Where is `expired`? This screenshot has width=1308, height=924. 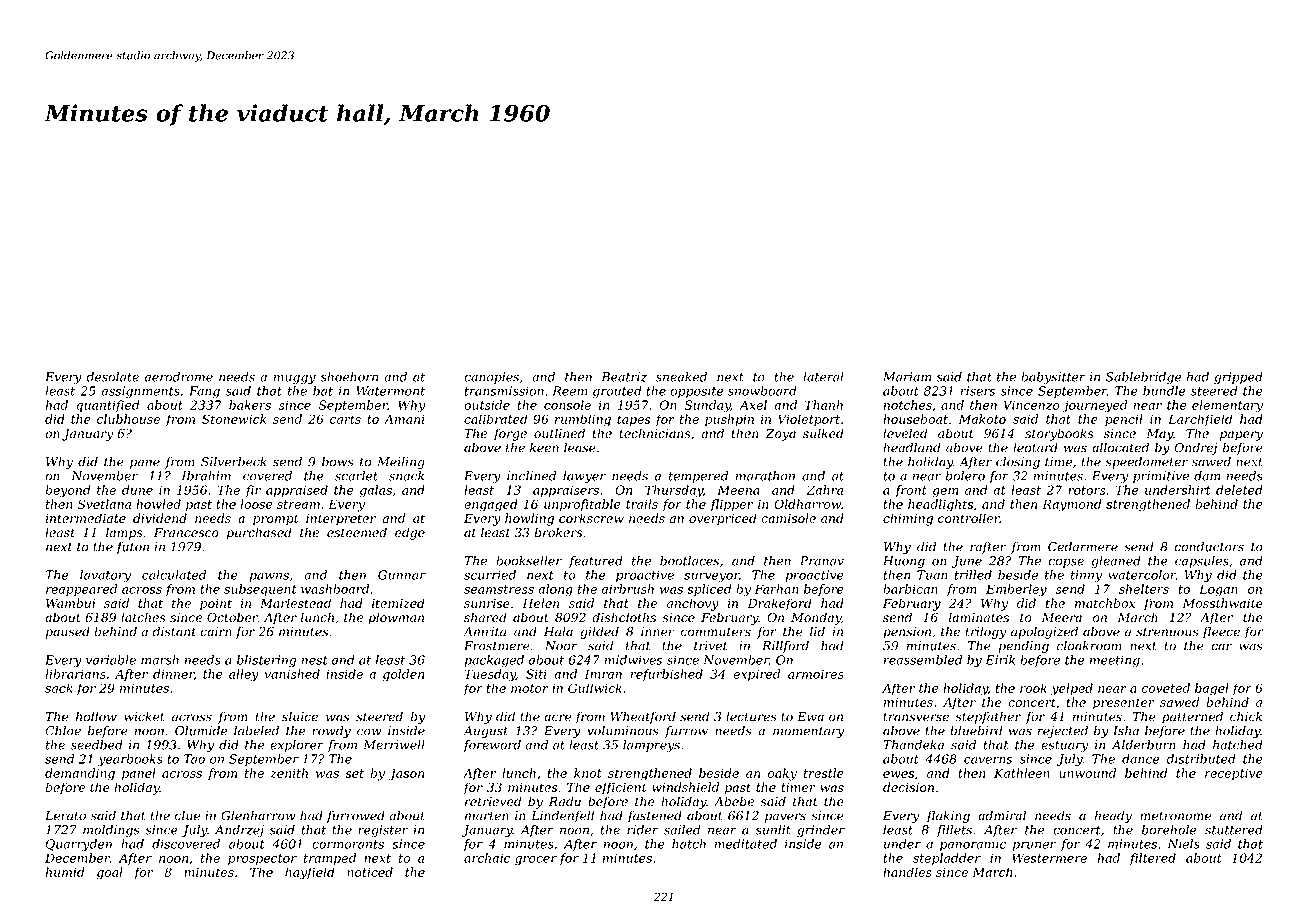 expired is located at coordinates (756, 675).
